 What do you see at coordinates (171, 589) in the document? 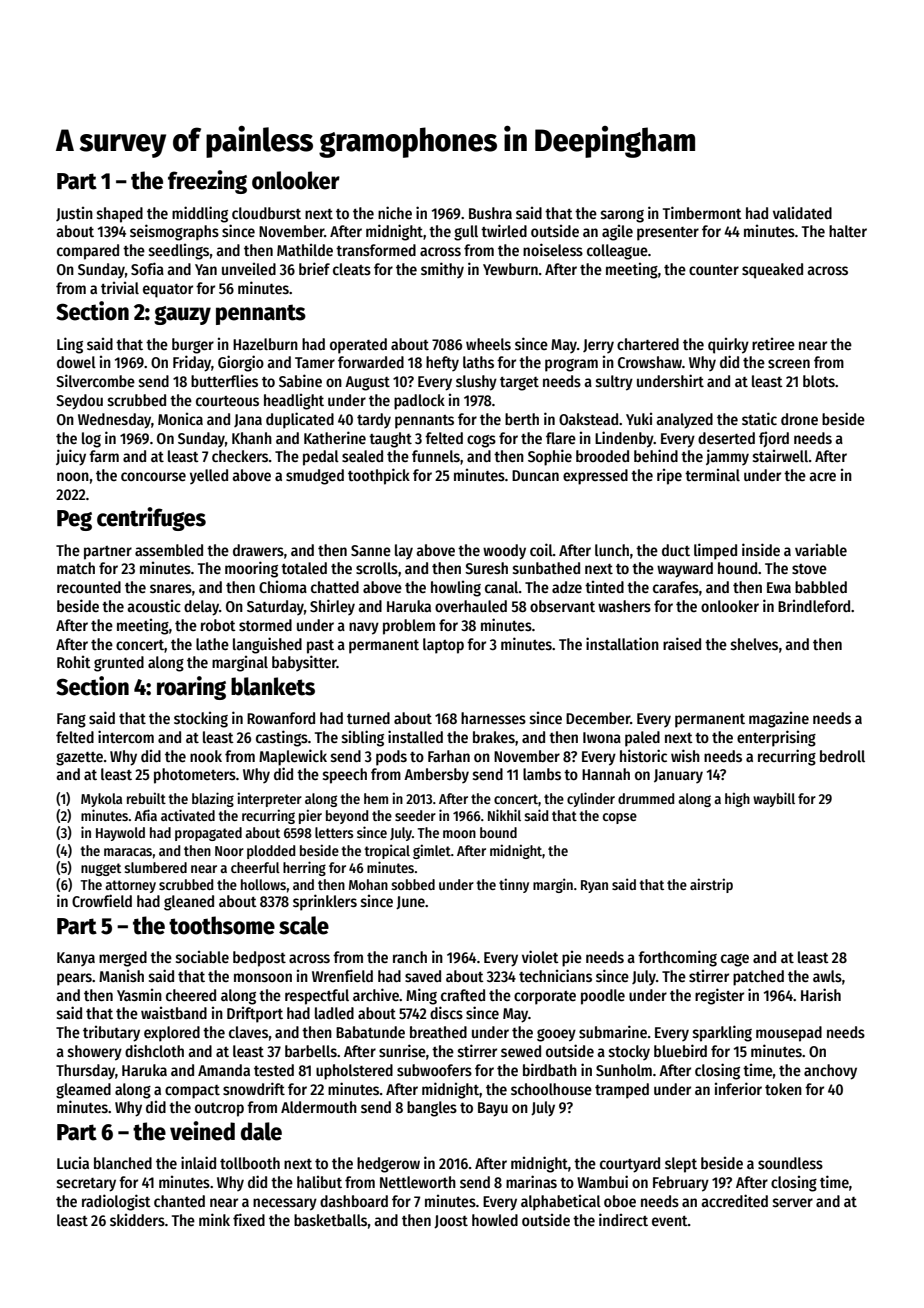
I see `snares` at bounding box center [171, 589].
